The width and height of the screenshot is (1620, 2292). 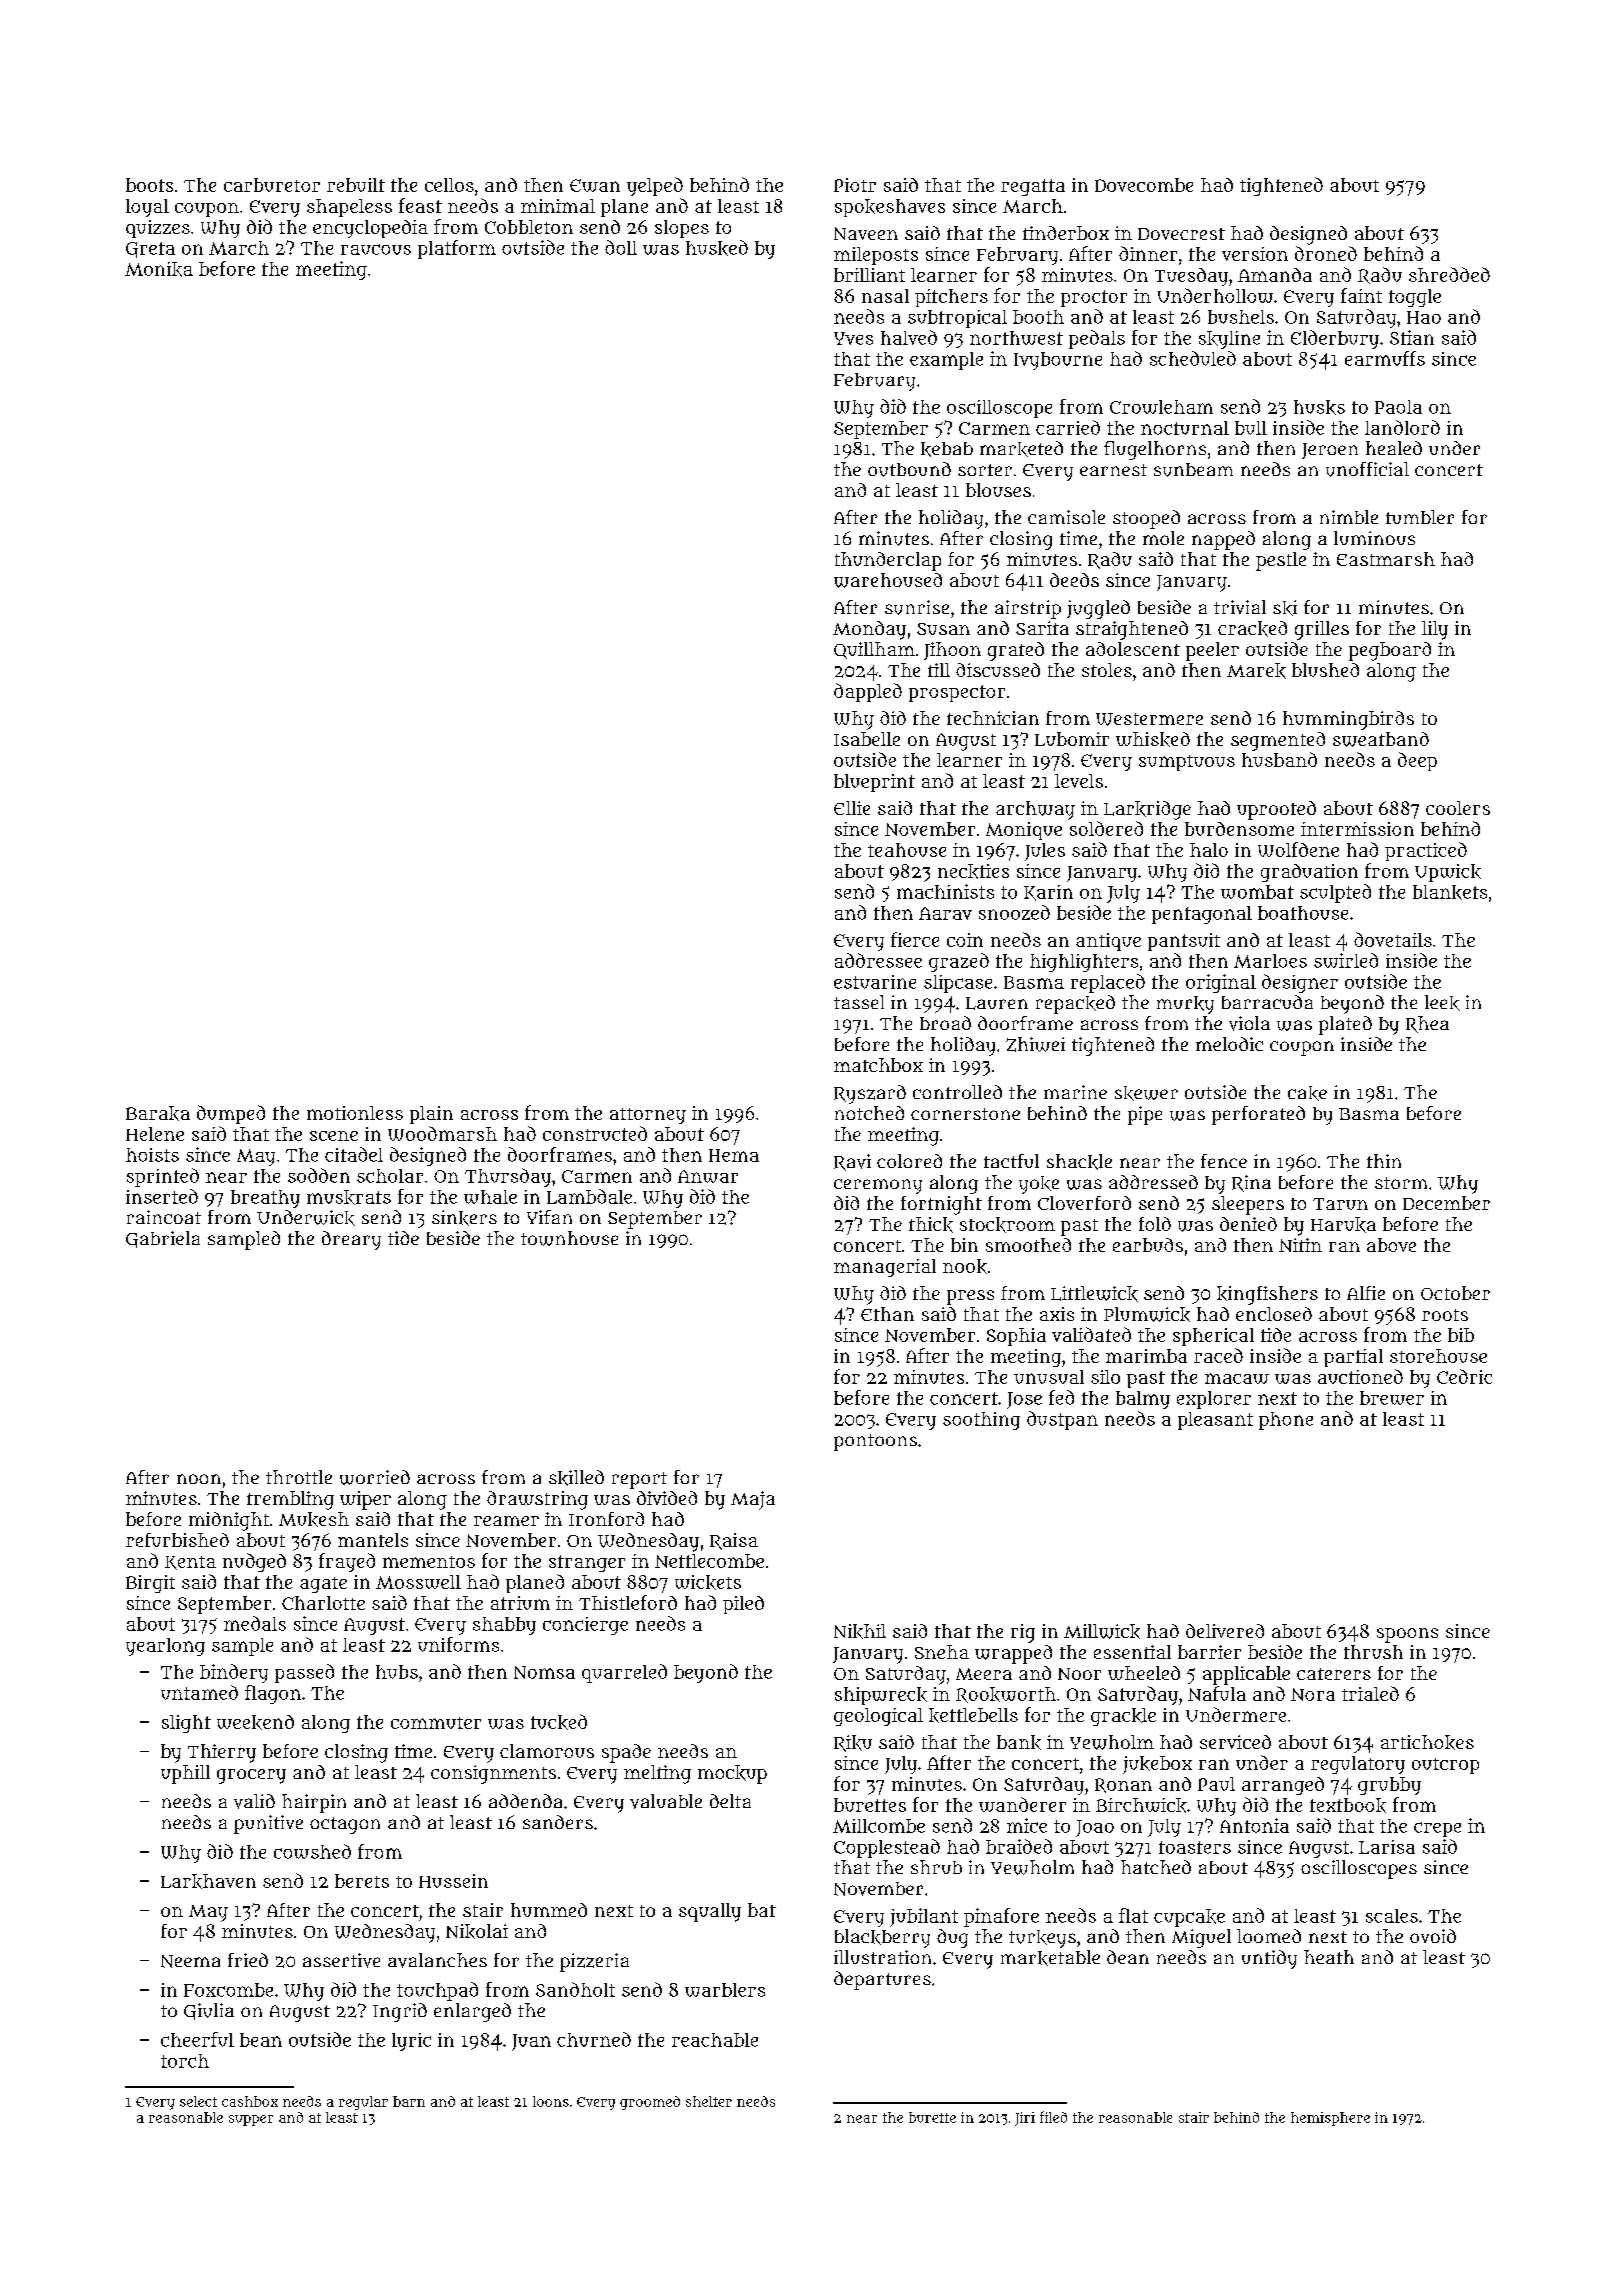 What do you see at coordinates (1254, 1825) in the screenshot?
I see `Antonia` at bounding box center [1254, 1825].
